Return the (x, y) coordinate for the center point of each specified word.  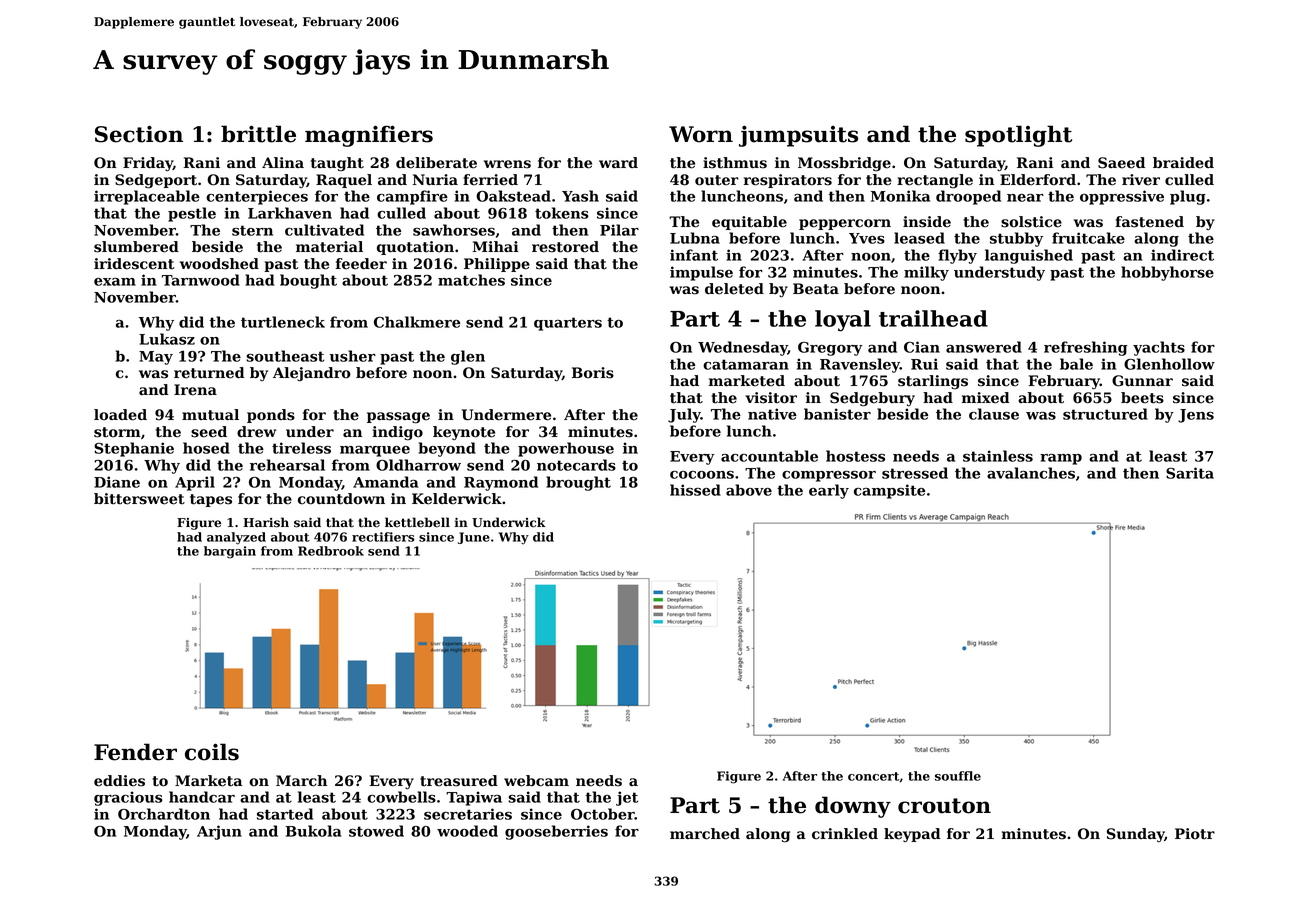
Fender (135, 752)
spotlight (1018, 136)
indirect (1182, 255)
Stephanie (134, 449)
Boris (593, 373)
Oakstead (513, 196)
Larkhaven (290, 213)
